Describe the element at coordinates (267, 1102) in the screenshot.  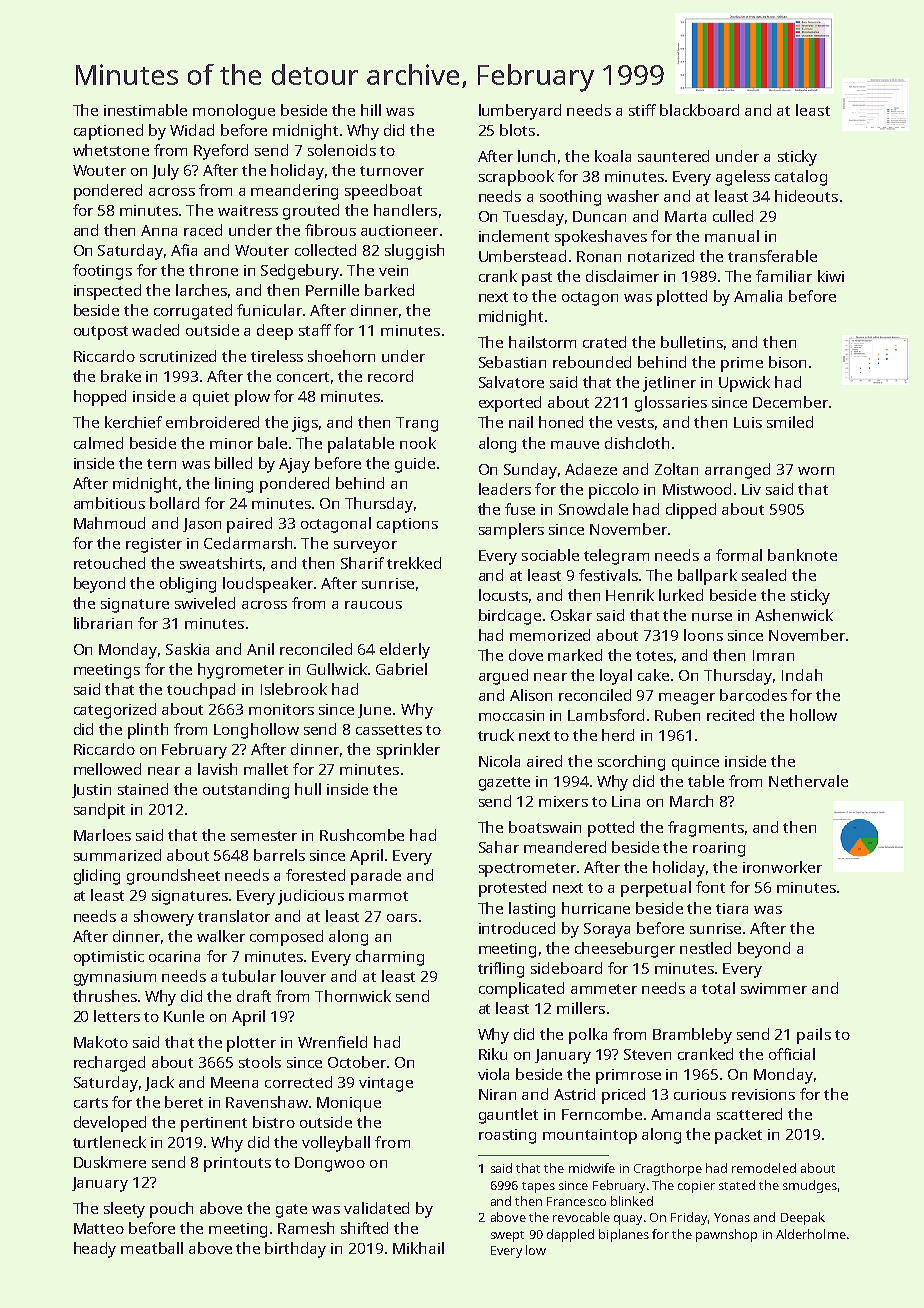
I see `Ravenshaw` at that location.
